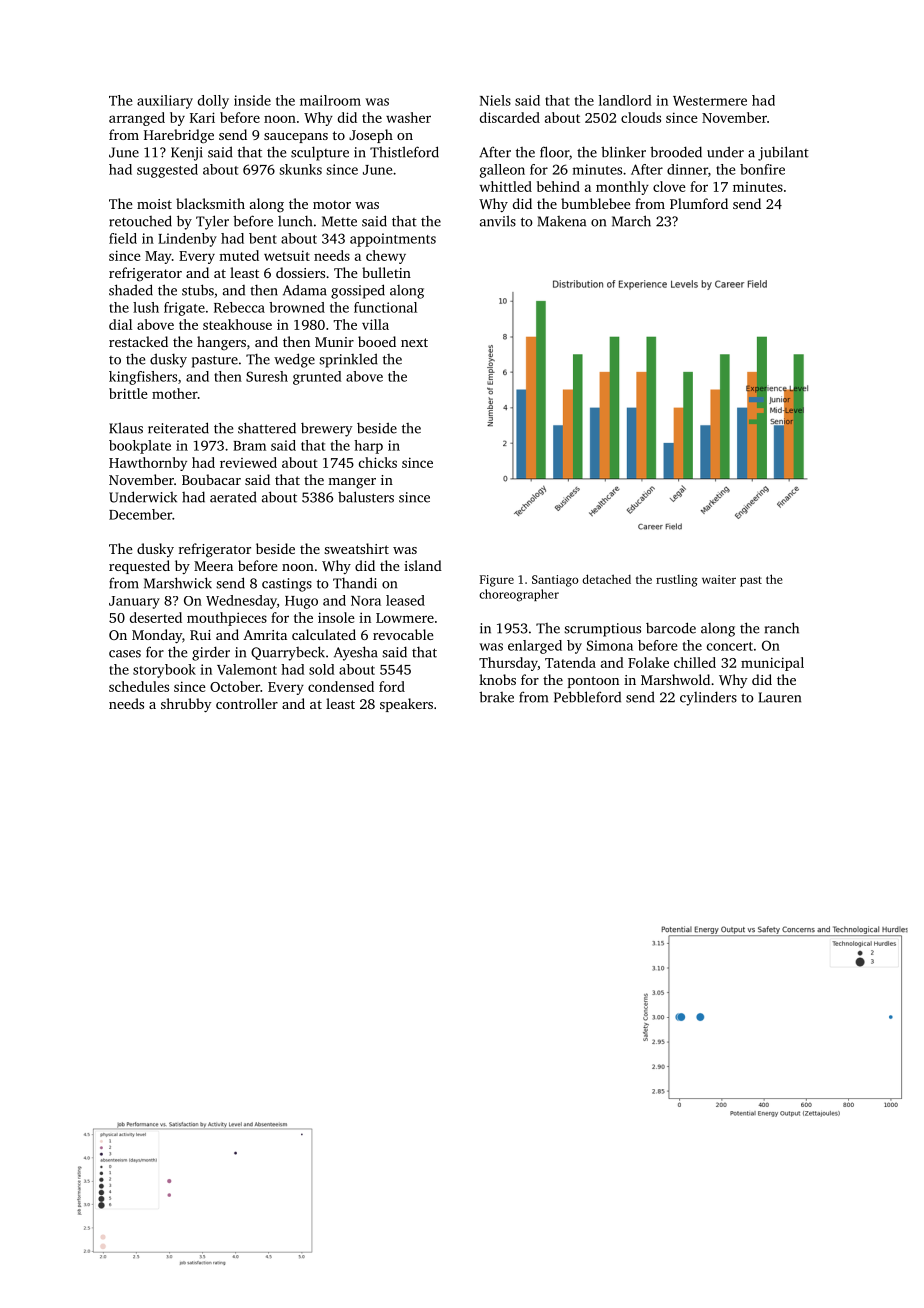 This image has height=1308, width=924. What do you see at coordinates (708, 698) in the image?
I see `cylinders` at bounding box center [708, 698].
